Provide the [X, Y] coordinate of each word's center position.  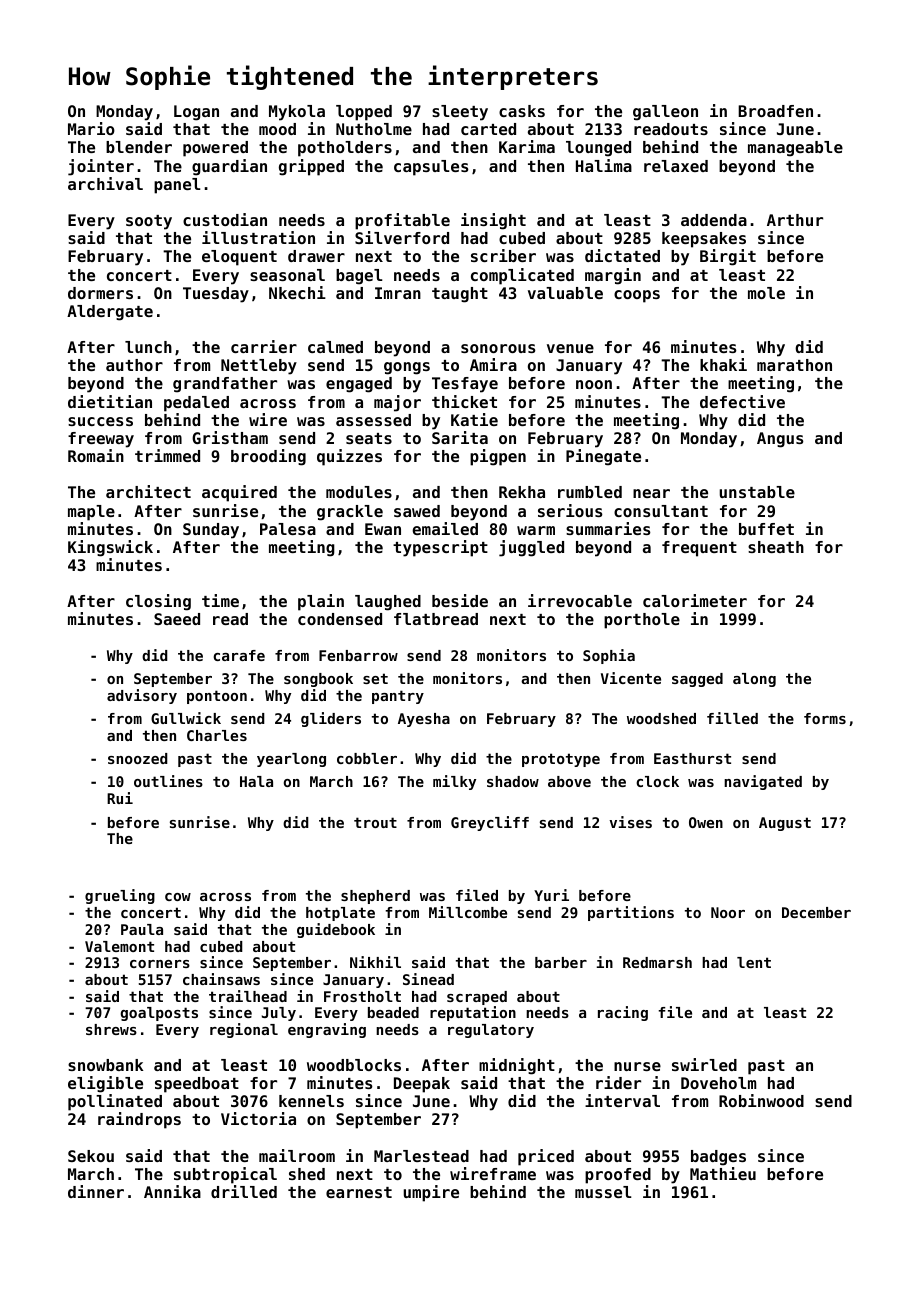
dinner [96, 1191]
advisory [142, 696]
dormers [100, 293]
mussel [603, 1192]
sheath [776, 547]
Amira [493, 364]
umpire [431, 1193]
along [754, 680]
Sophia [609, 656]
